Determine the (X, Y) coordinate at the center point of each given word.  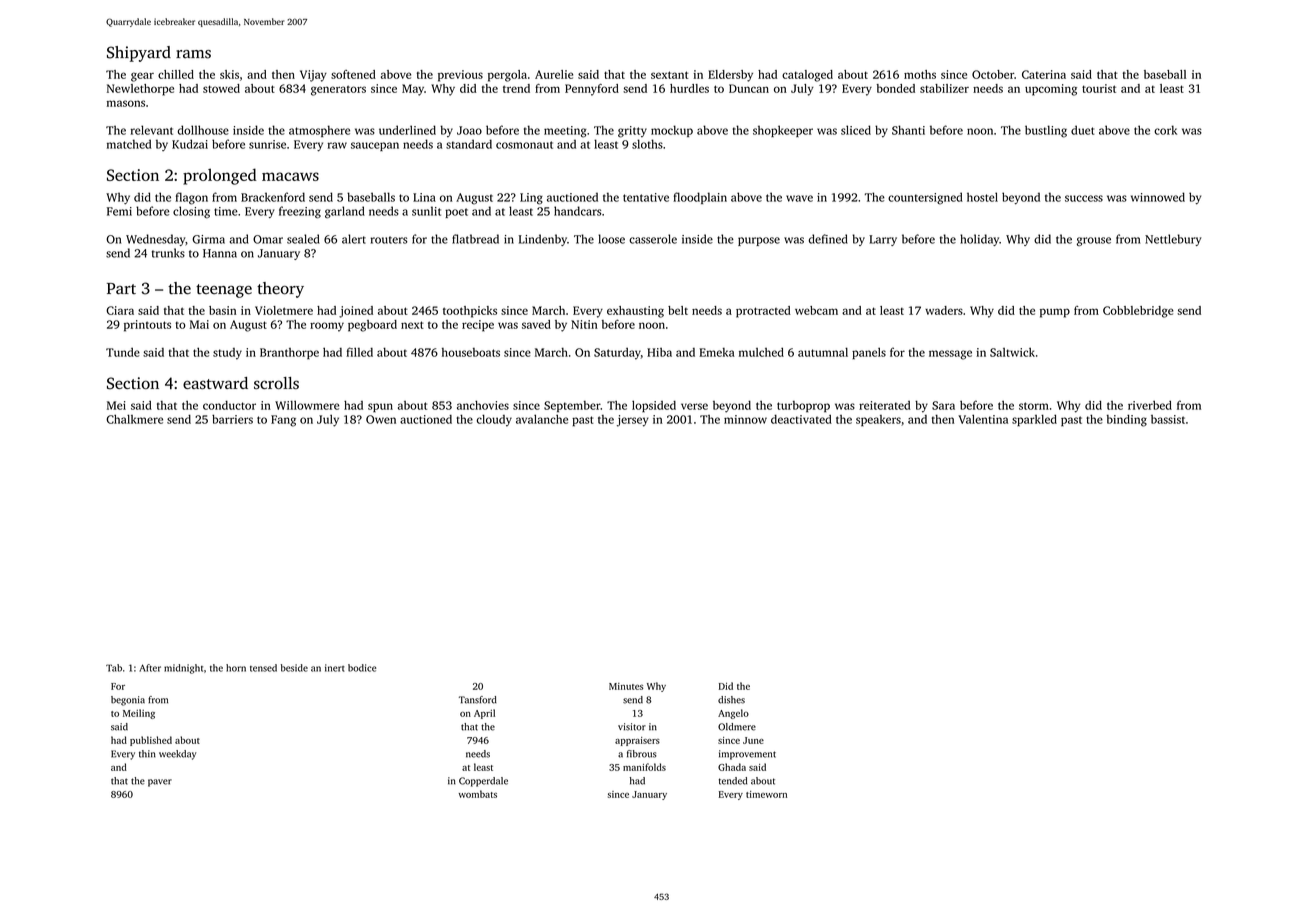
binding (1127, 420)
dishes (731, 700)
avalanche (542, 419)
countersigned (925, 198)
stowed (221, 88)
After (150, 668)
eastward (215, 383)
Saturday (617, 354)
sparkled (1034, 420)
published (151, 741)
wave (799, 198)
